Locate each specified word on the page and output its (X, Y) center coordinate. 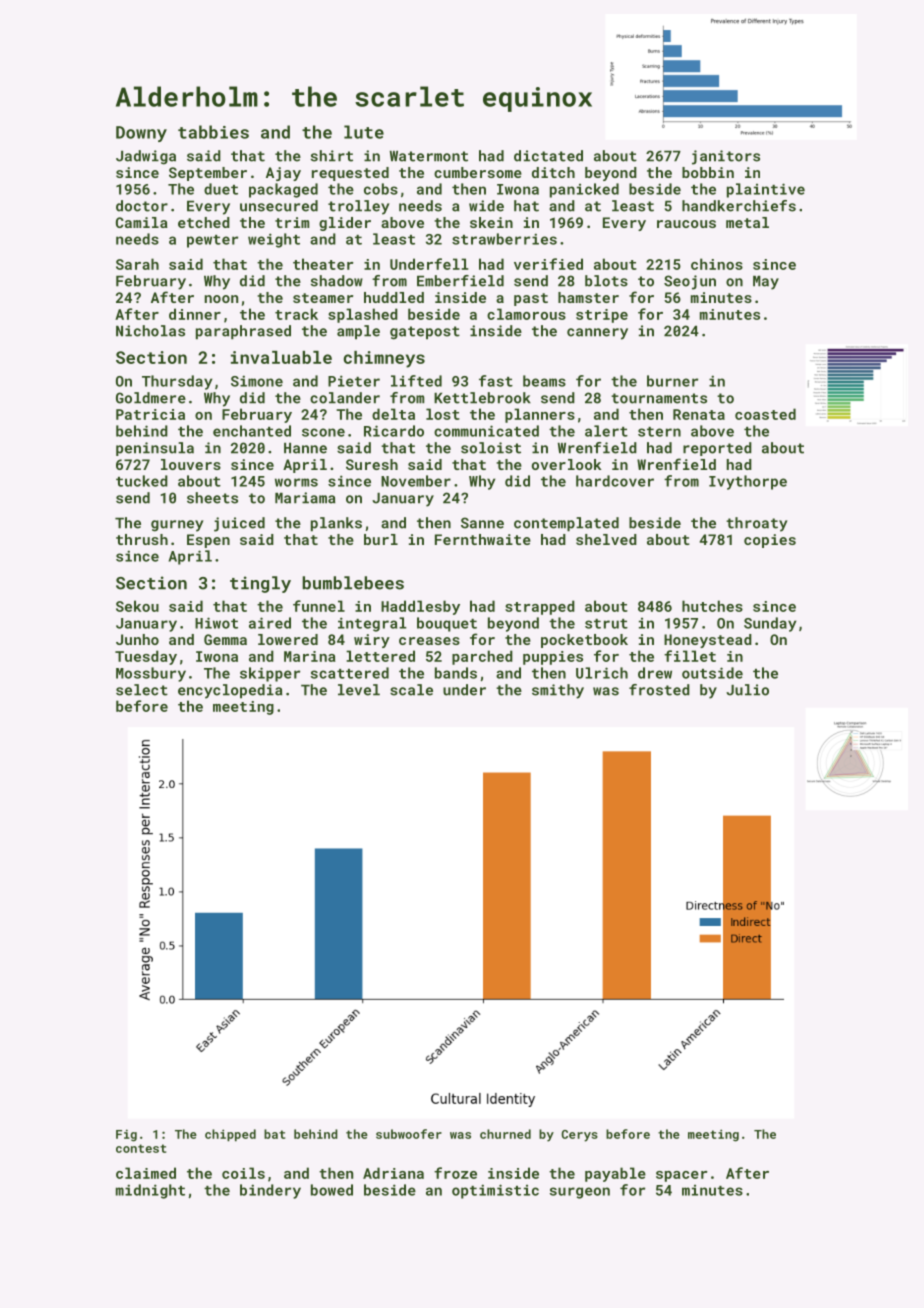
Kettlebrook (482, 398)
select (142, 690)
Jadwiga (146, 157)
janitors (726, 157)
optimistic (495, 1191)
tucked (142, 481)
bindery (270, 1191)
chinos (717, 264)
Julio (747, 690)
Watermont (429, 156)
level (359, 690)
